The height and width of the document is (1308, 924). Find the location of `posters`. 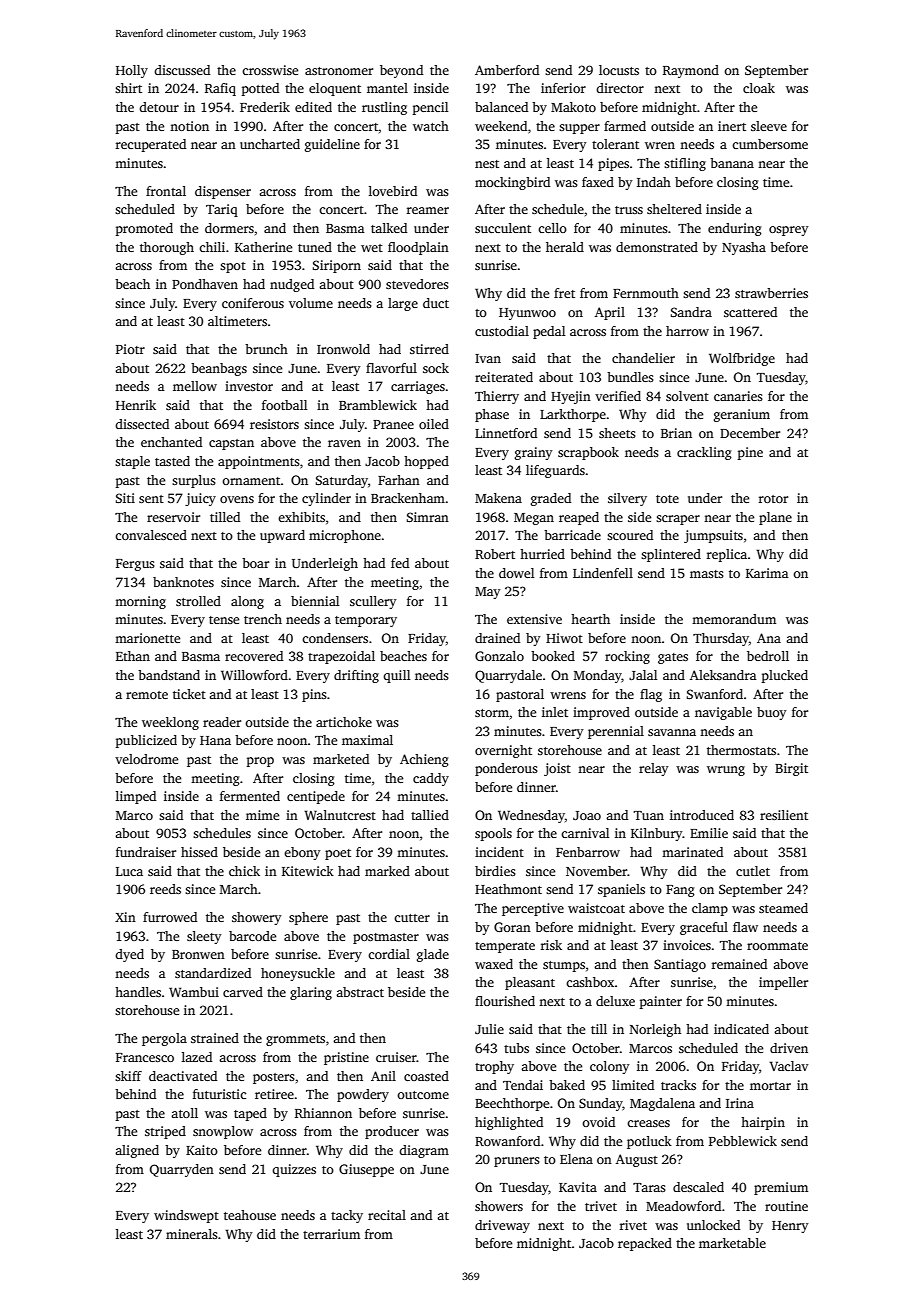

posters is located at coordinates (274, 1078).
